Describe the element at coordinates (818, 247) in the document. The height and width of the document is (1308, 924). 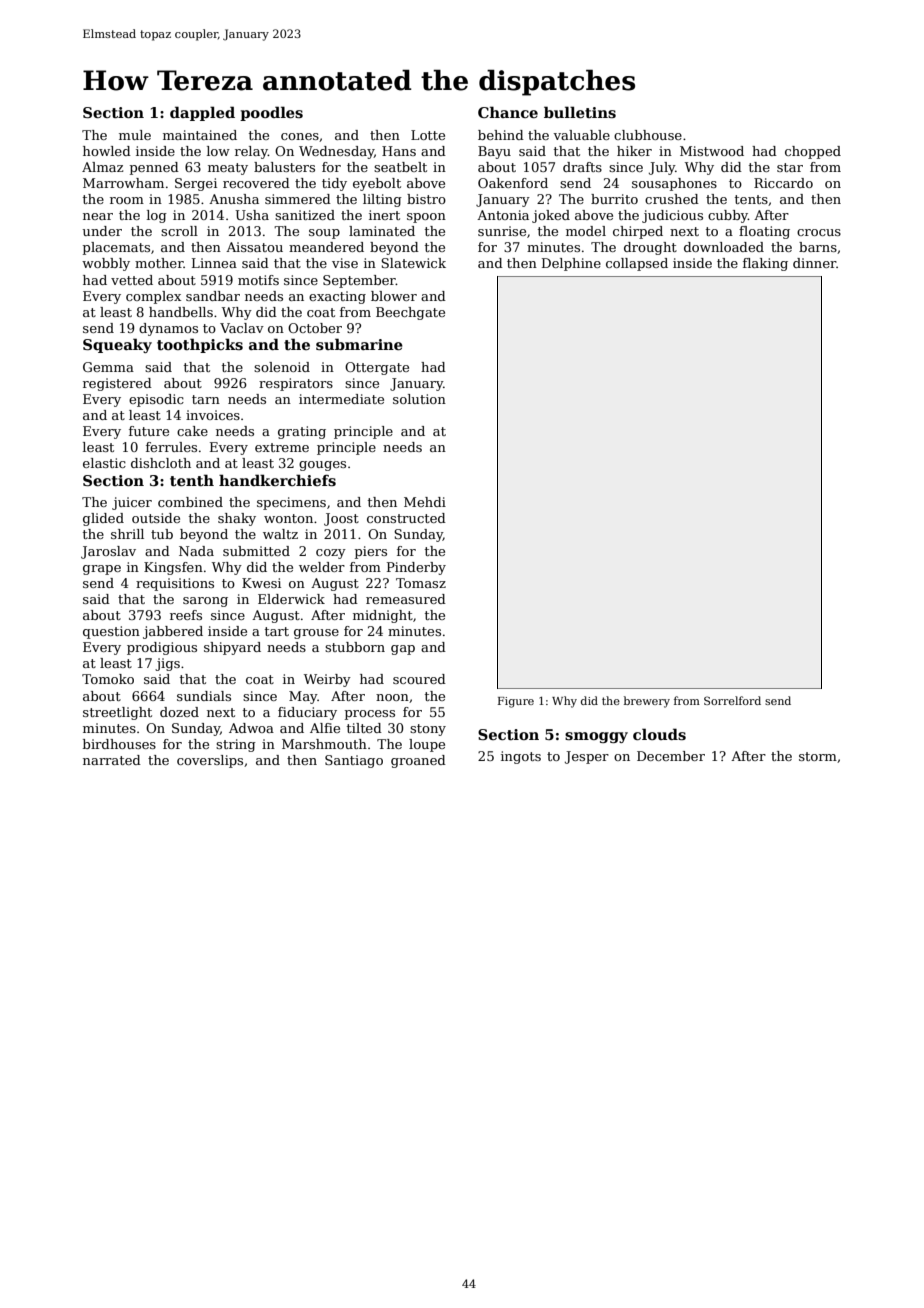
I see `barns` at that location.
